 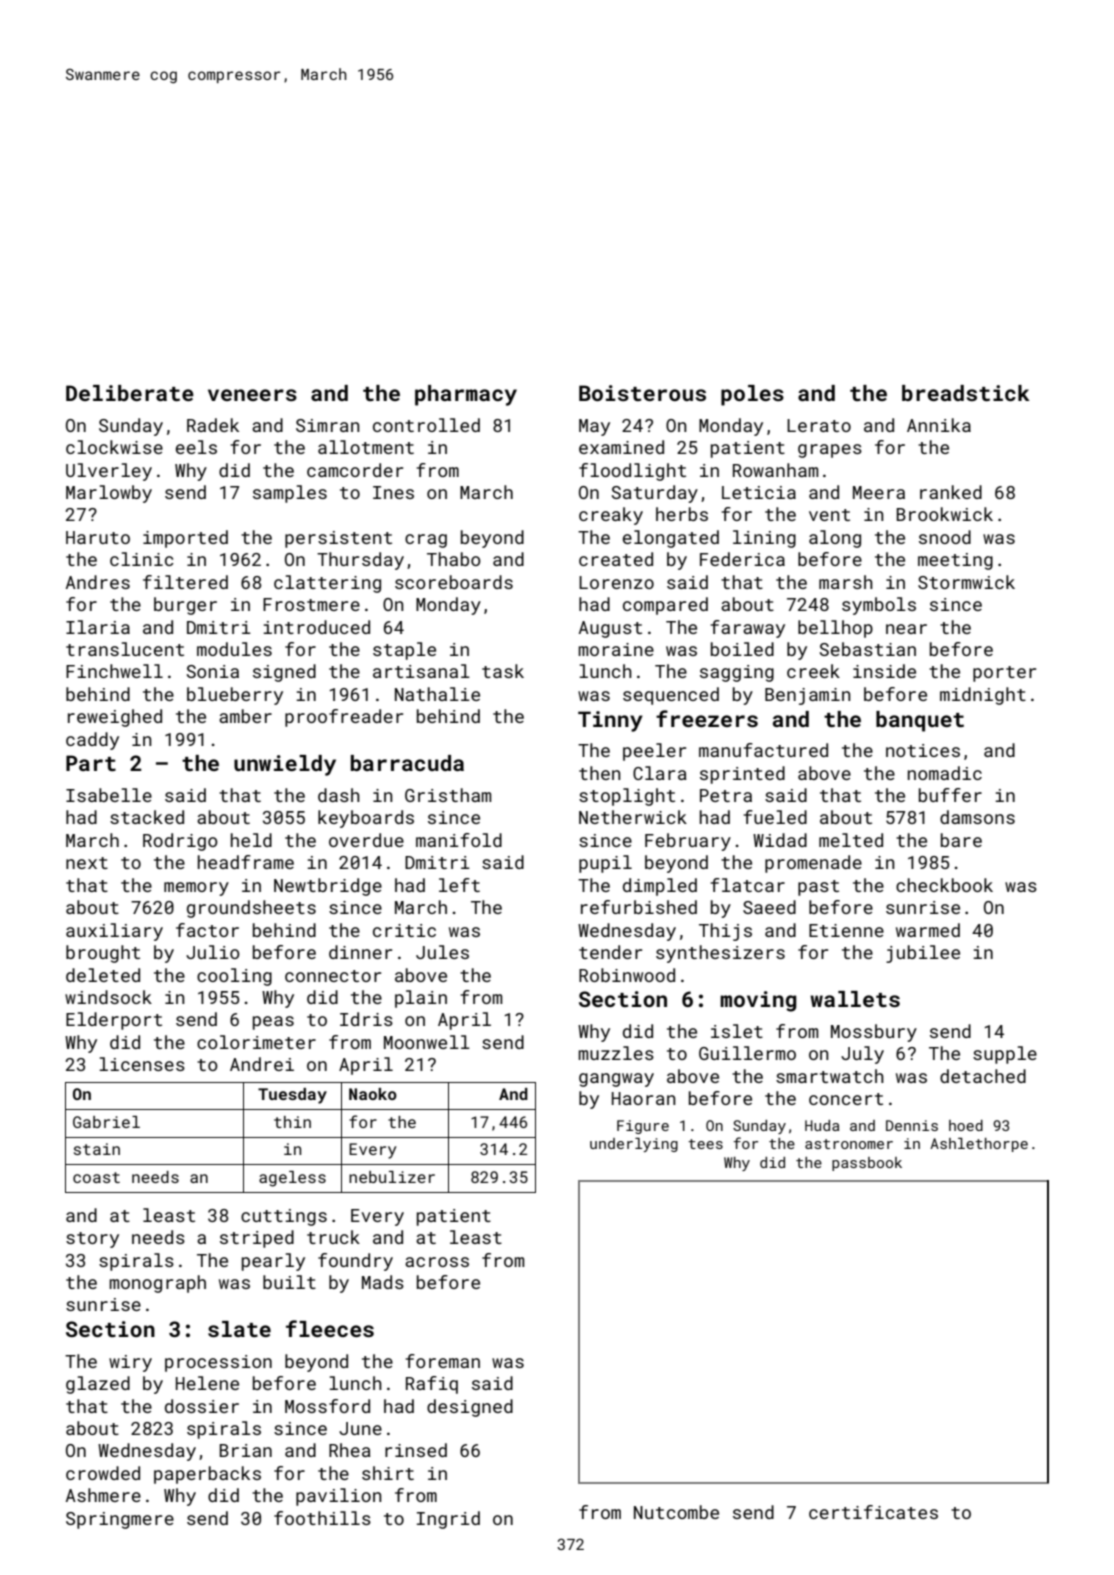 What do you see at coordinates (437, 1262) in the screenshot?
I see `across` at bounding box center [437, 1262].
